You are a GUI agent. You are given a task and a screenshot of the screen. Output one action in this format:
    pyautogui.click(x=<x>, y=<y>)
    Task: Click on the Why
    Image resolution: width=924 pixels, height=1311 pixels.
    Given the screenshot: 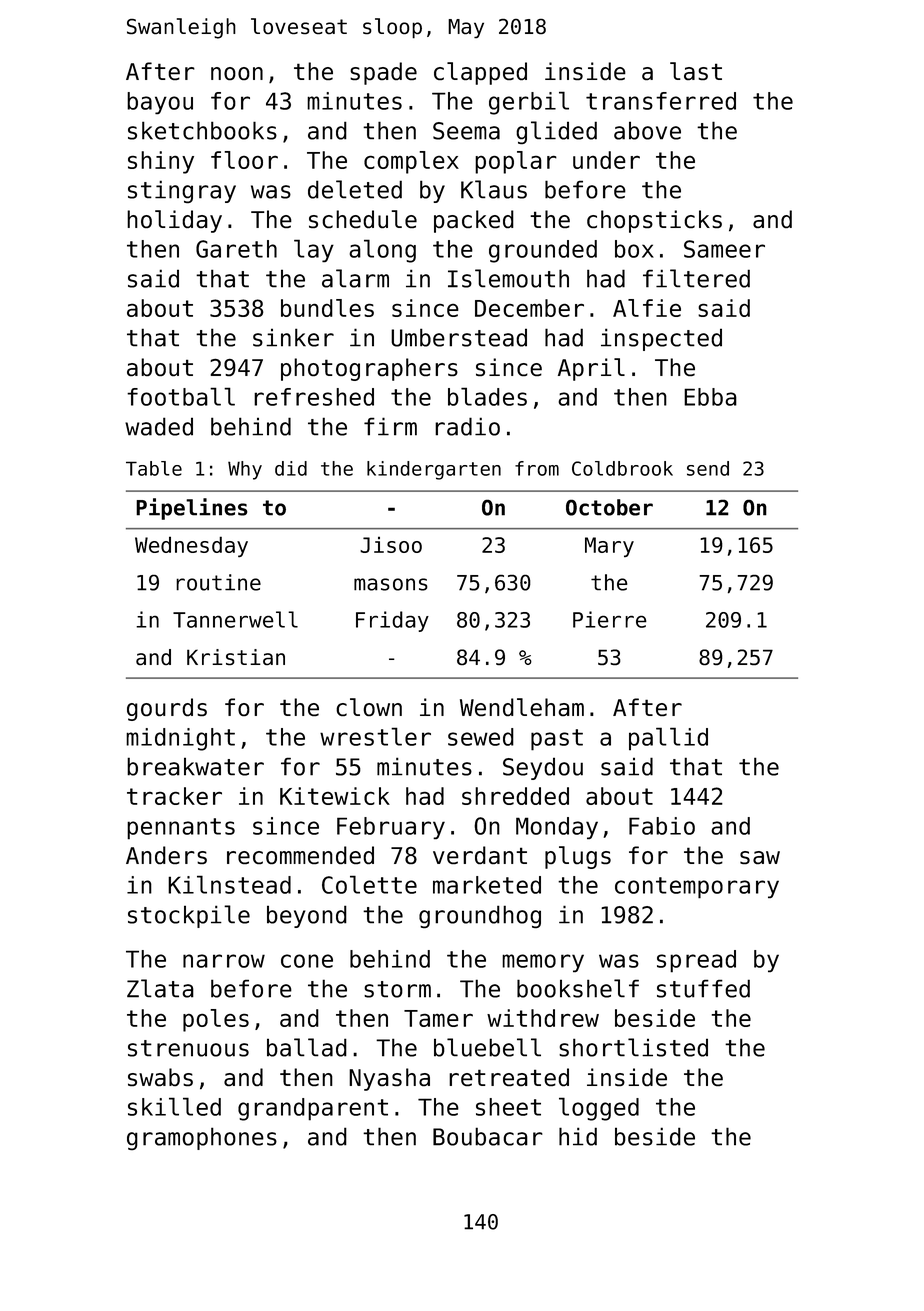 What is the action you would take?
    pyautogui.click(x=245, y=470)
